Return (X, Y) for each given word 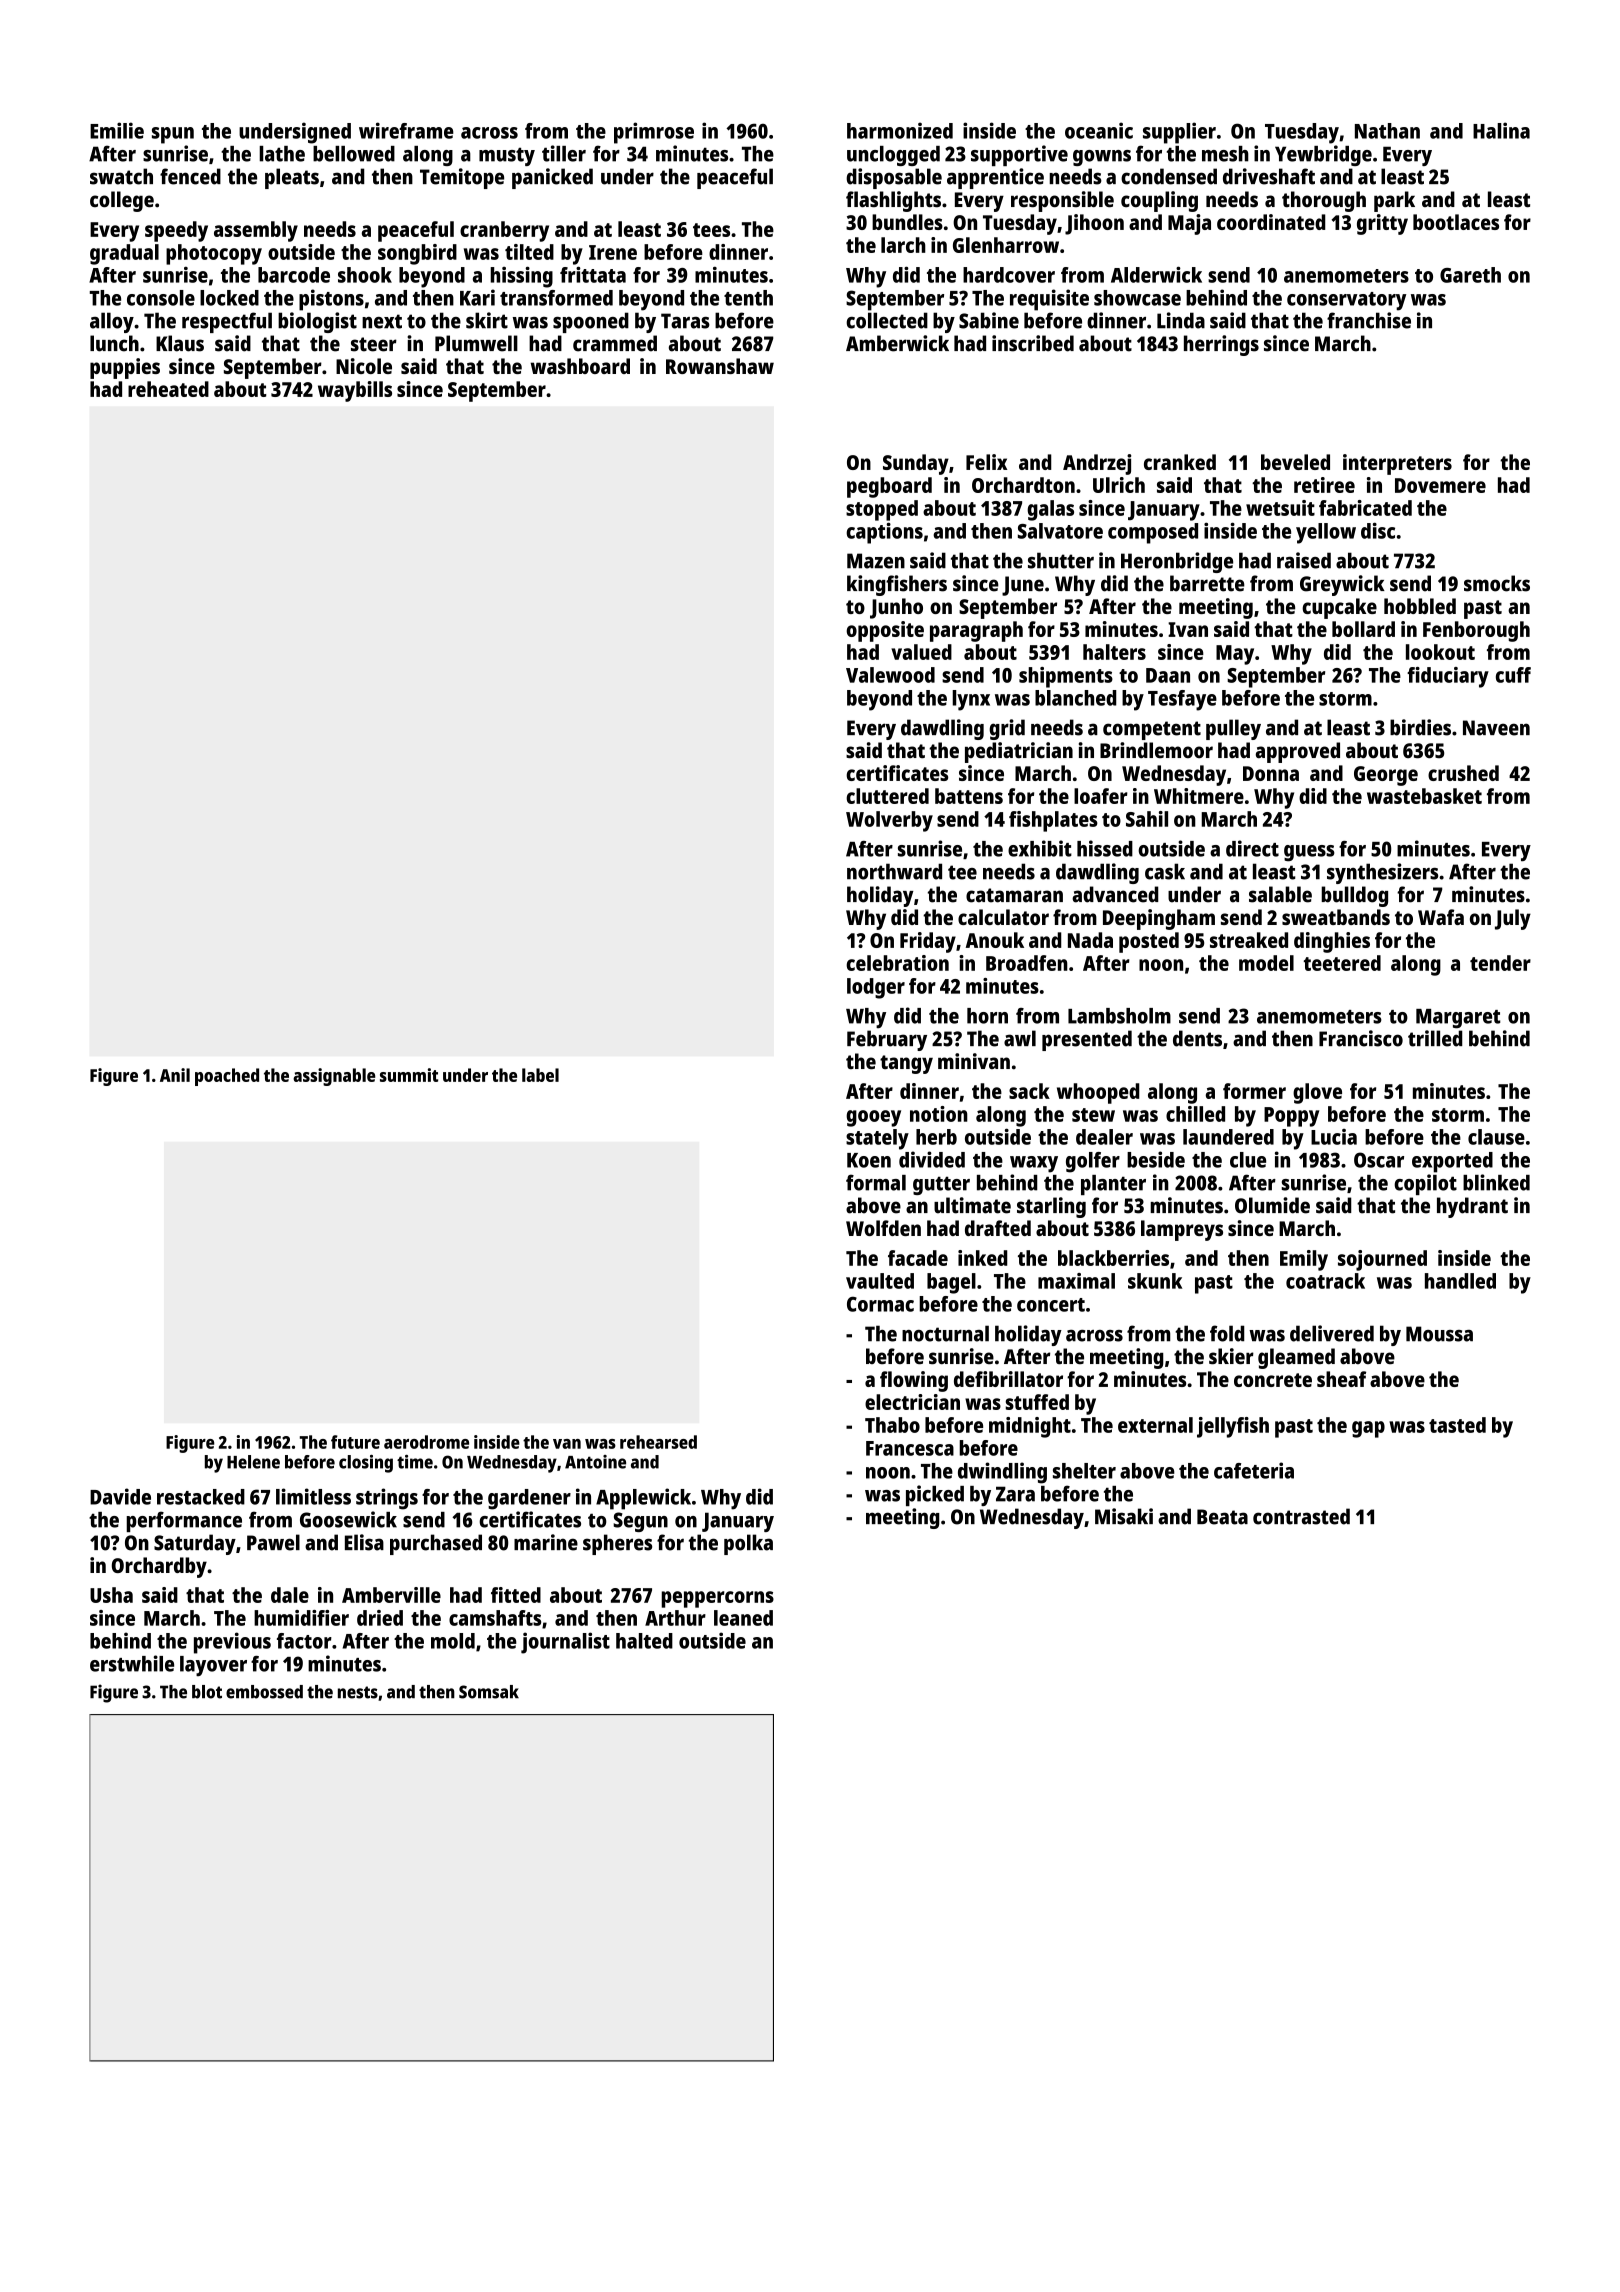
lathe (282, 154)
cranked (1180, 462)
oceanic (1099, 130)
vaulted (880, 1281)
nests (358, 1692)
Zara (1015, 1494)
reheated (168, 389)
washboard (580, 366)
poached (227, 1077)
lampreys (1182, 1230)
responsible (1062, 201)
